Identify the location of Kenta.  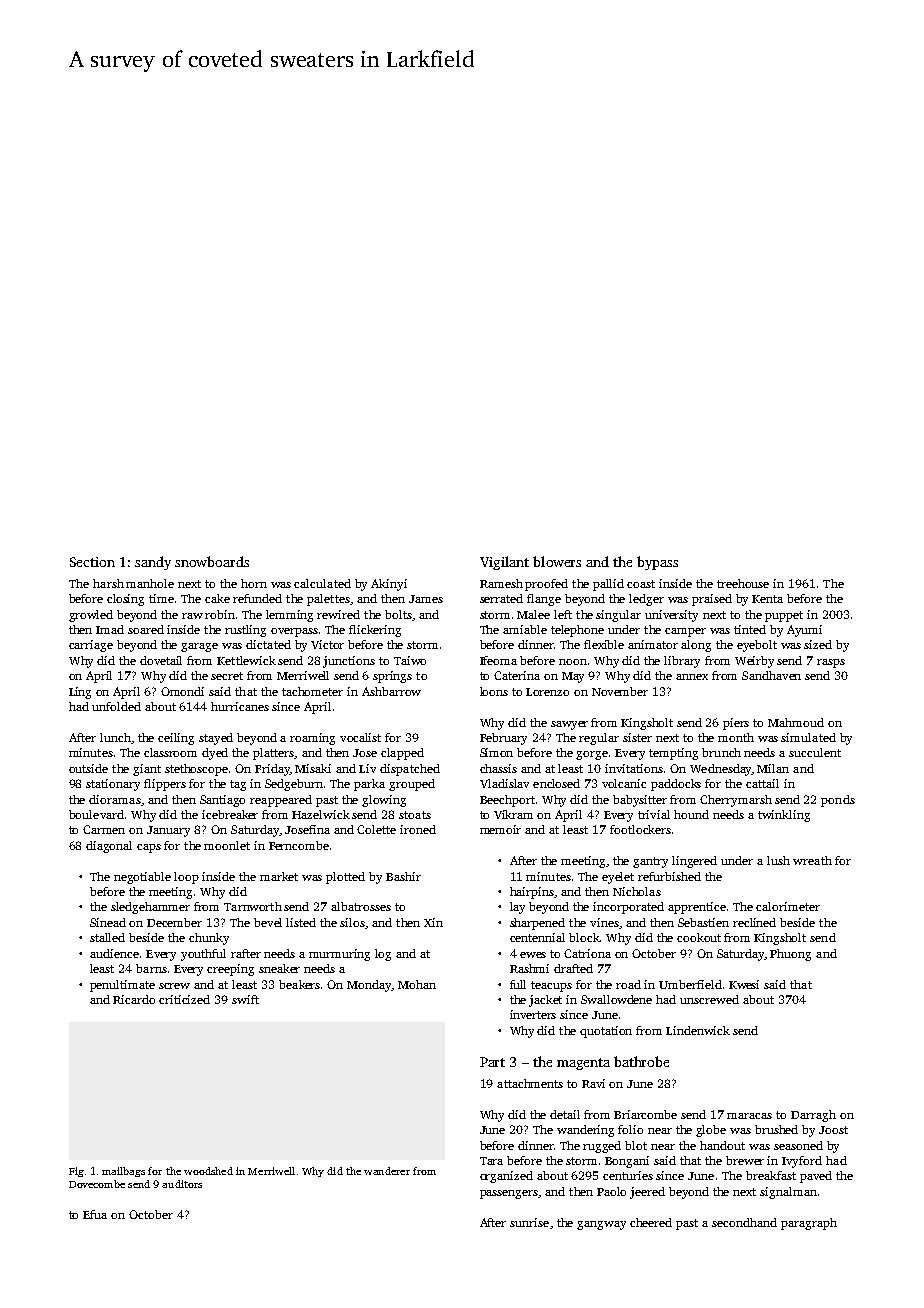
(767, 599).
